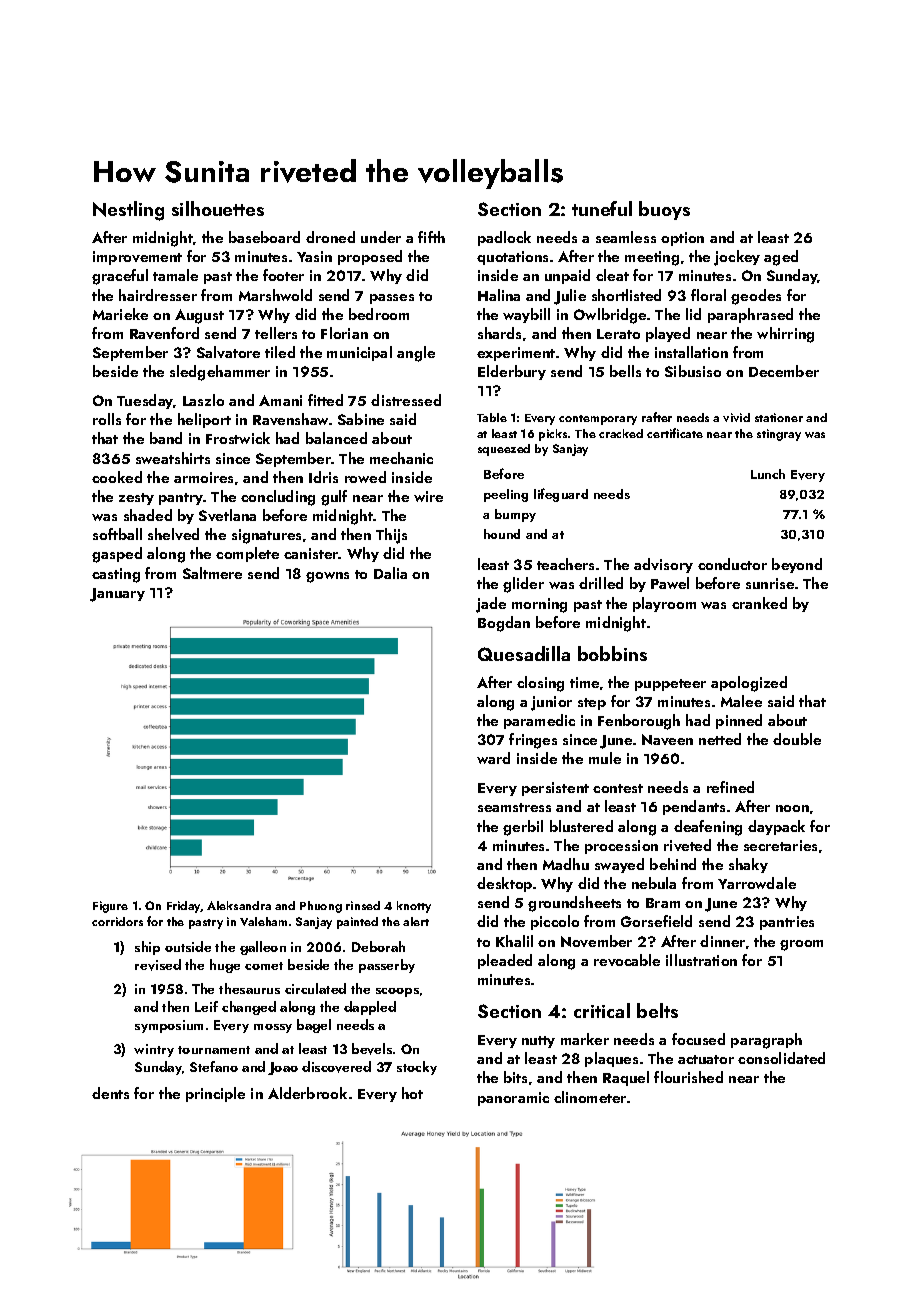 The height and width of the page is (1311, 924). What do you see at coordinates (212, 573) in the page?
I see `Saltmere` at bounding box center [212, 573].
